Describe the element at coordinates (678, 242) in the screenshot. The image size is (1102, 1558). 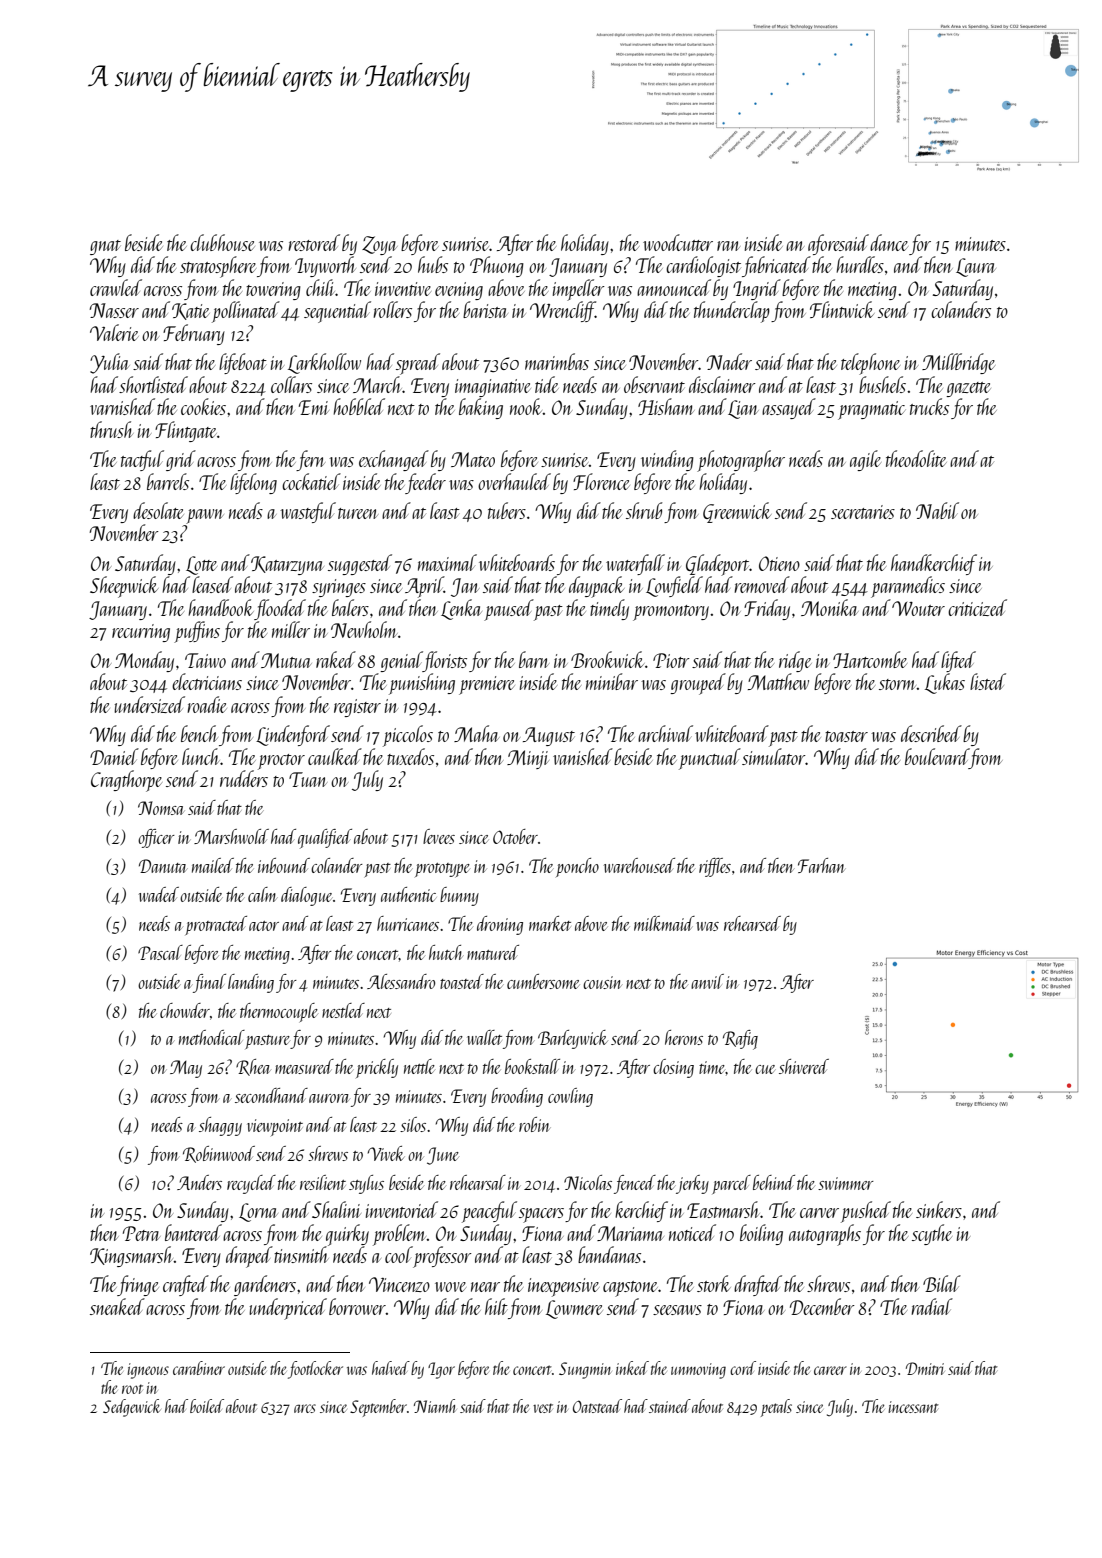
I see `woodcutter` at that location.
